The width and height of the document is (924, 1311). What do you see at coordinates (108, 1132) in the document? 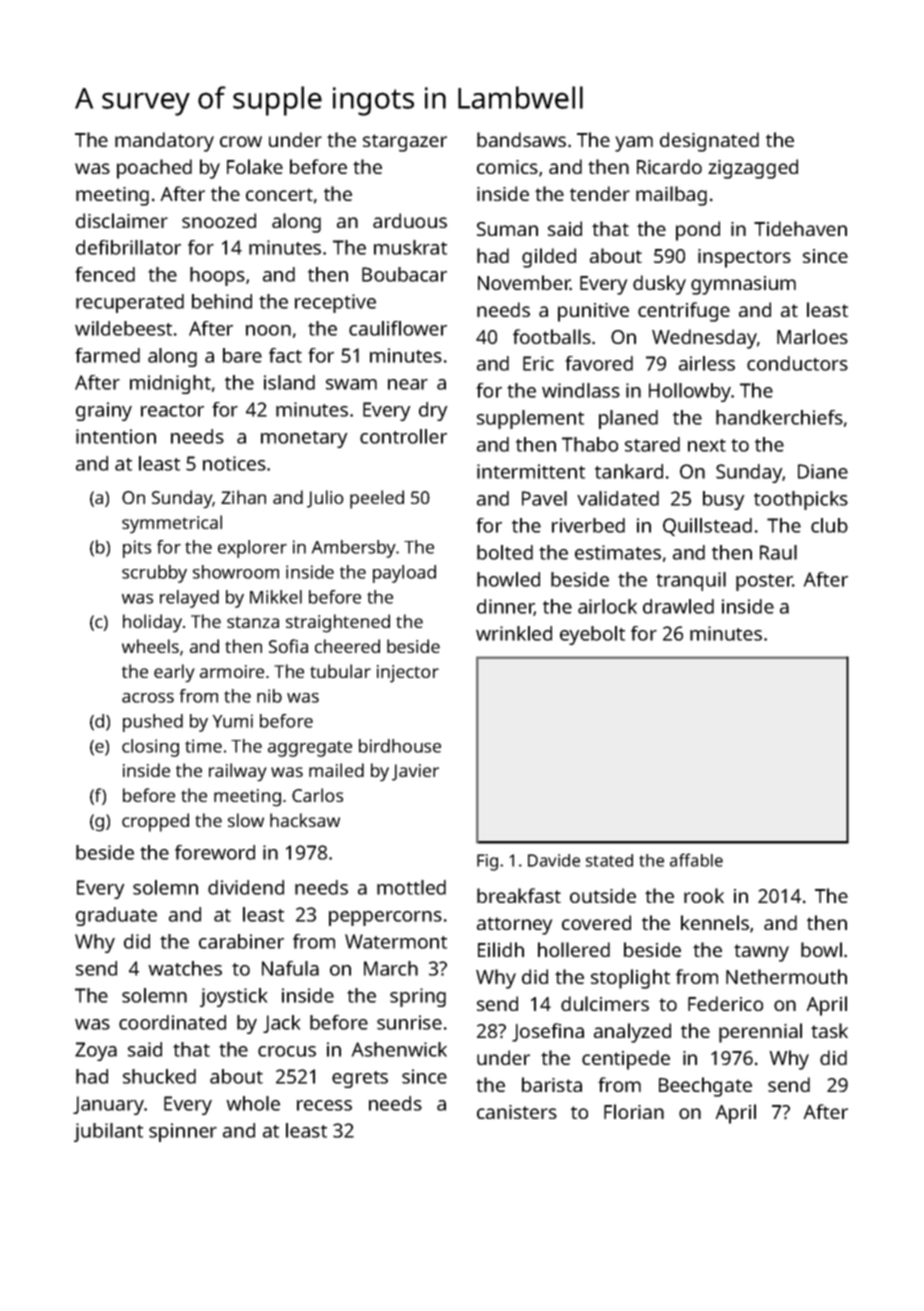
I see `jubilant` at bounding box center [108, 1132].
